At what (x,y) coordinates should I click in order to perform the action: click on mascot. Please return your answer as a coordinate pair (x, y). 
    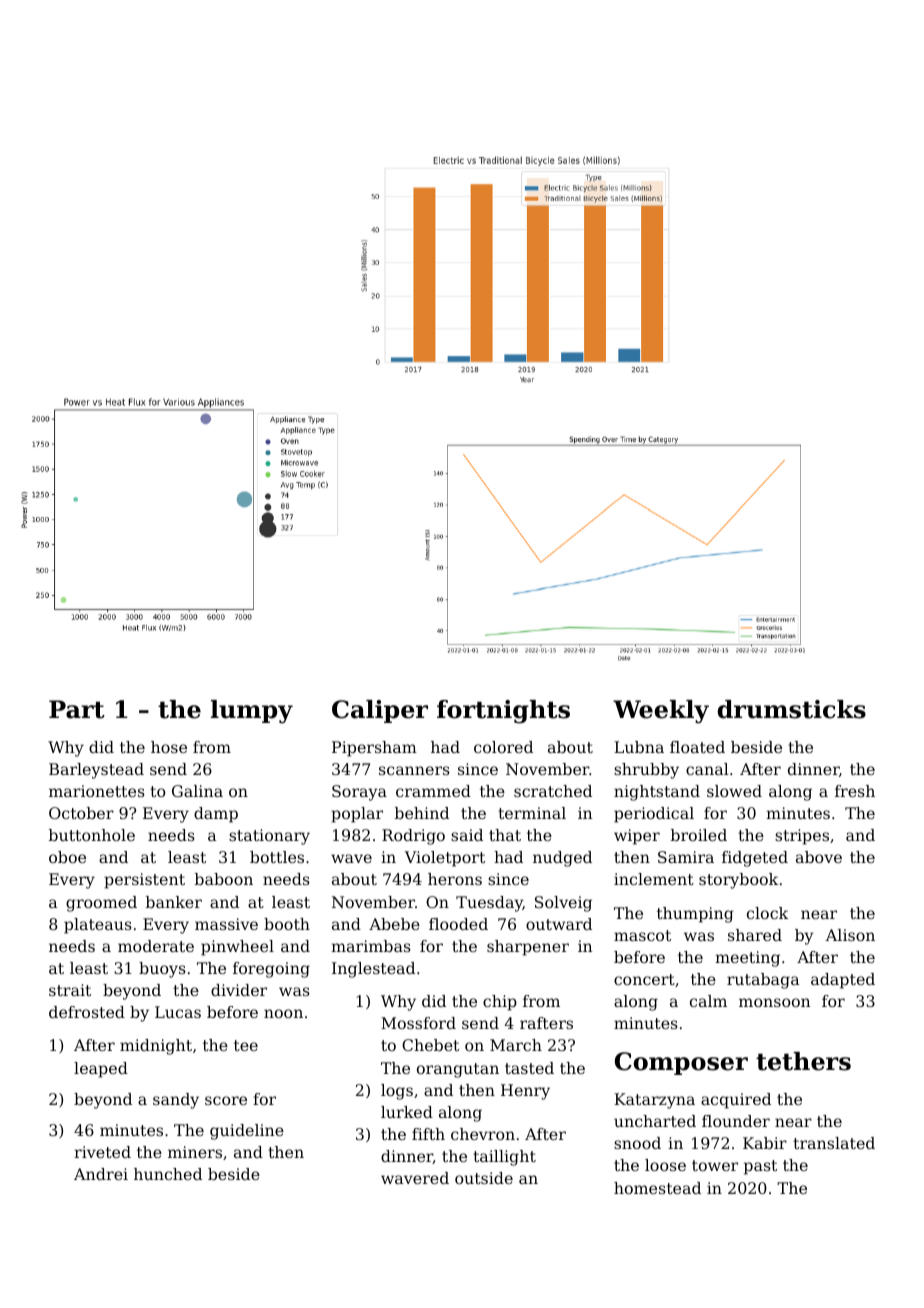
    Looking at the image, I should click on (642, 935).
